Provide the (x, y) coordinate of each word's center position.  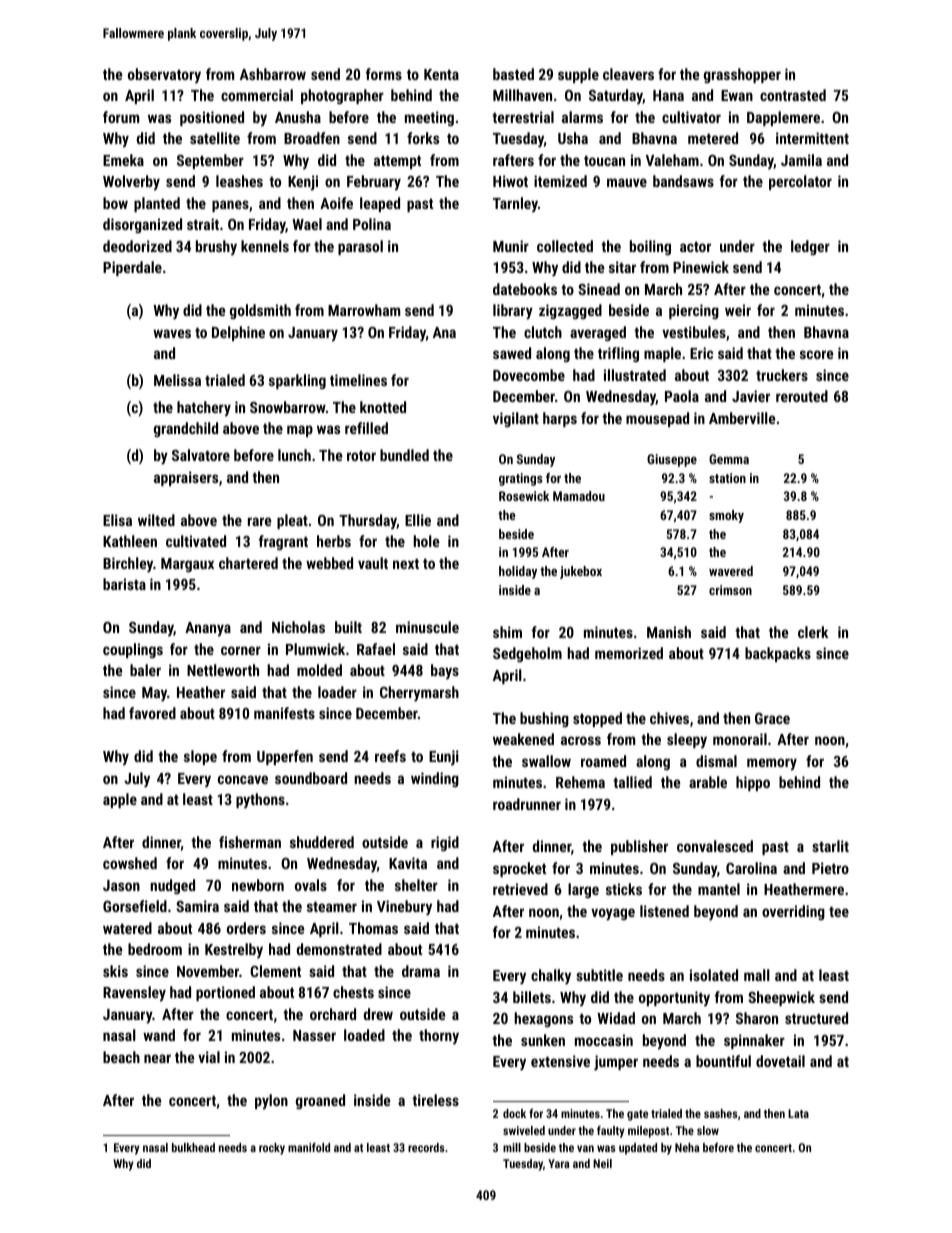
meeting (429, 118)
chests (353, 992)
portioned (225, 993)
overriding (793, 912)
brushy (216, 248)
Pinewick (701, 267)
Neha (687, 1147)
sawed (512, 353)
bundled (404, 455)
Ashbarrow (273, 74)
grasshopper (742, 75)
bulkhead (193, 1147)
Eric (701, 353)
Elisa (117, 520)
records (426, 1147)
